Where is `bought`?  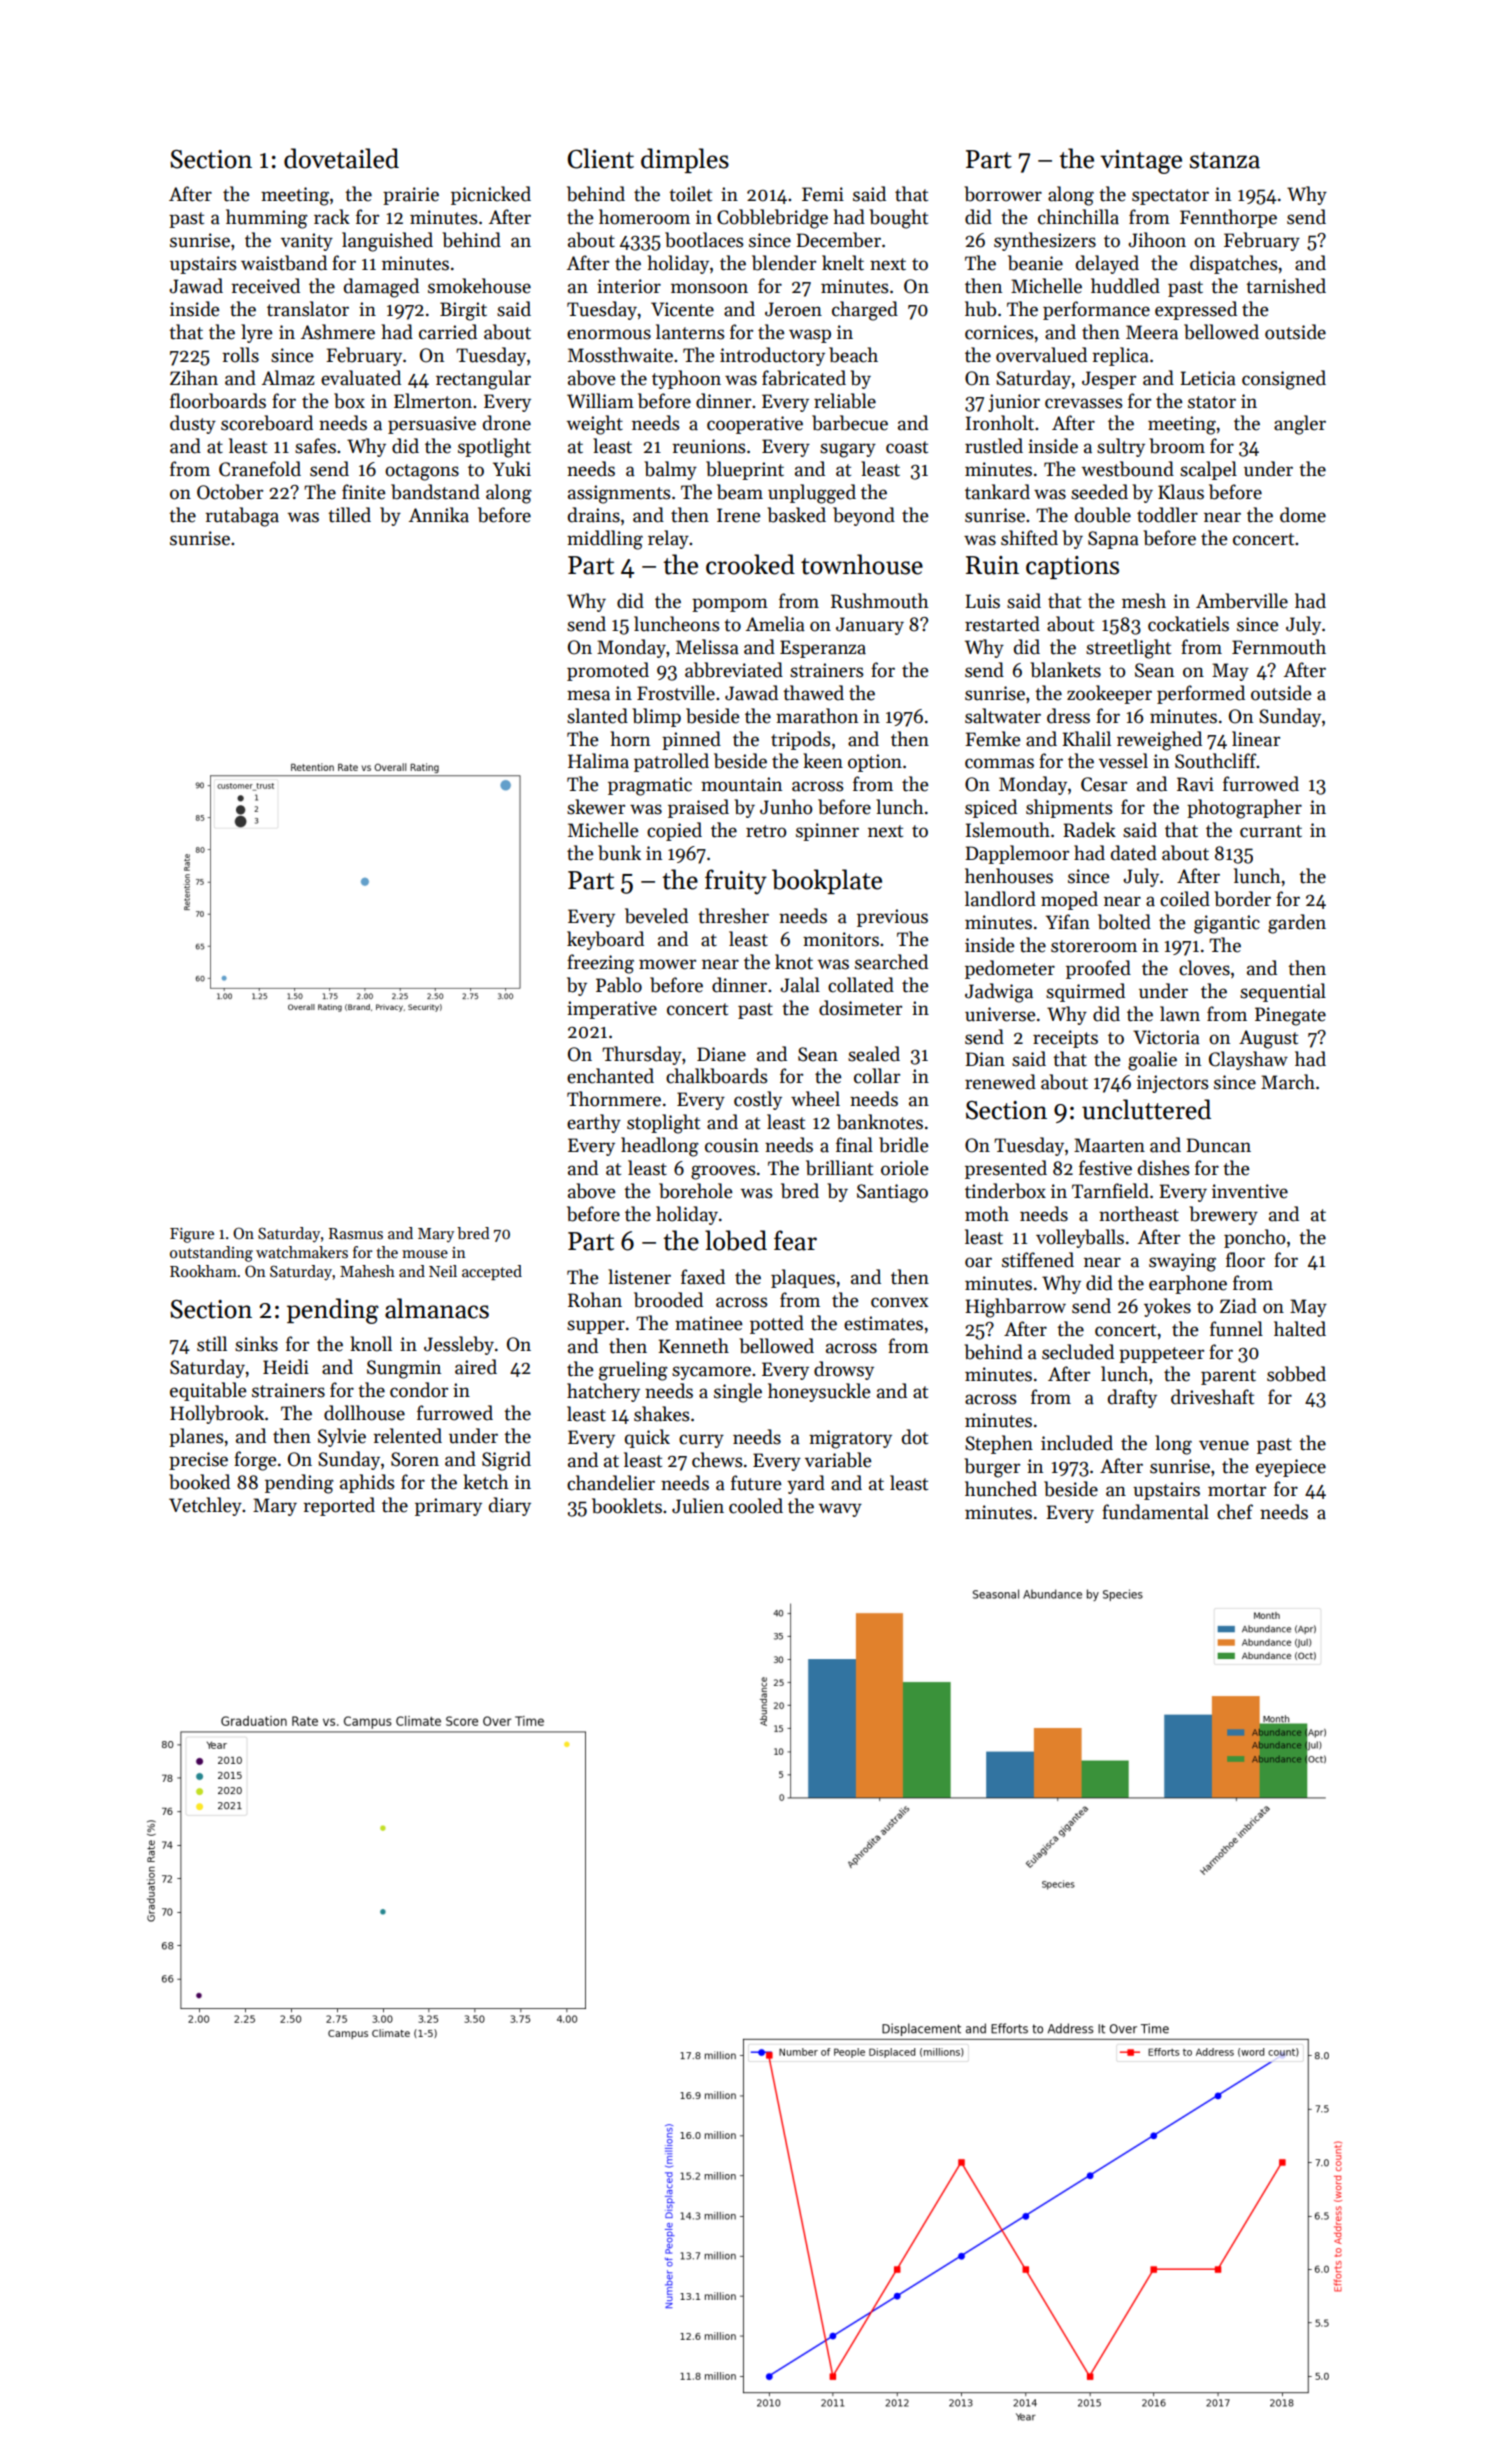 bought is located at coordinates (898, 219).
